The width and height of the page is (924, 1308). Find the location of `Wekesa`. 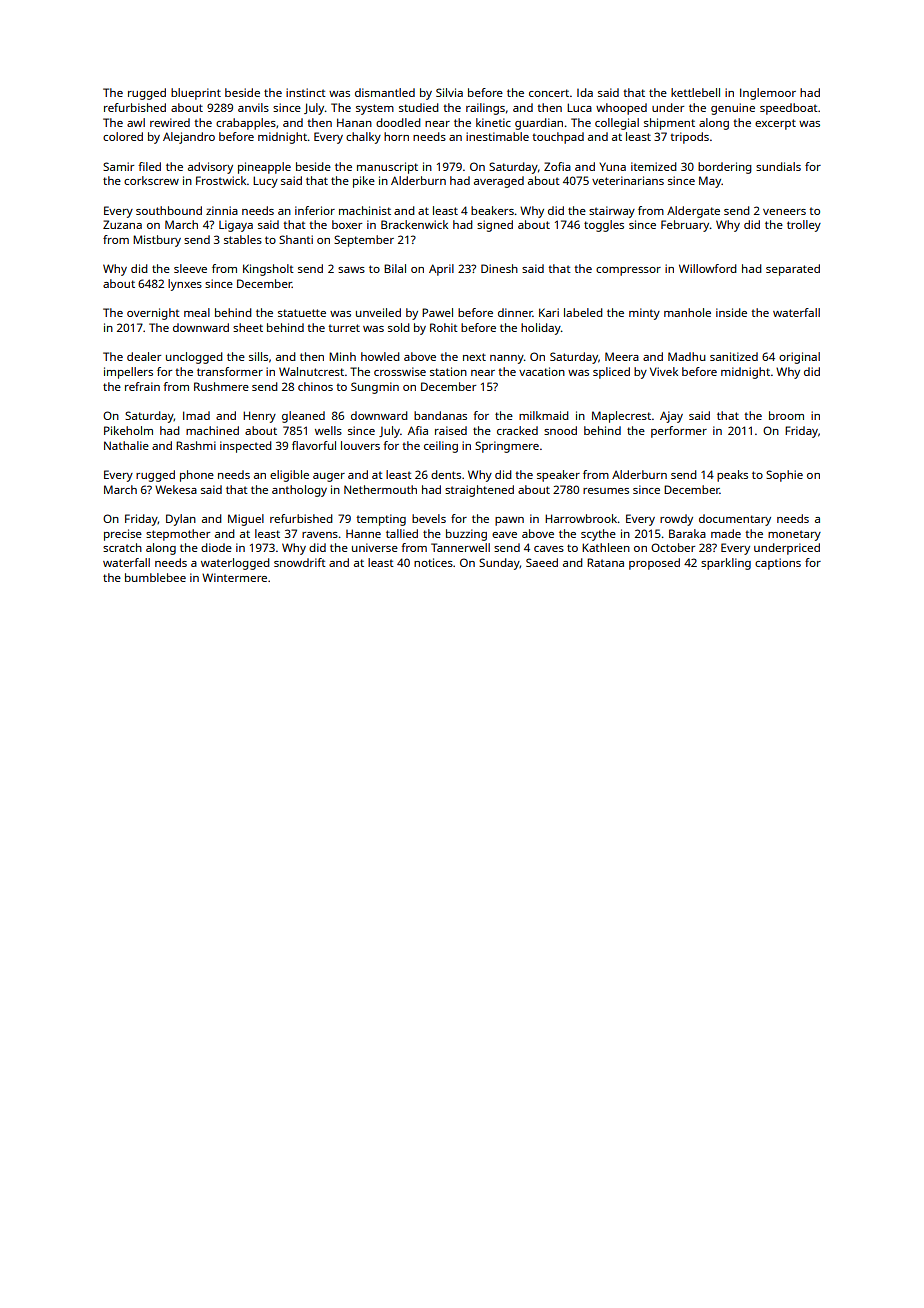

Wekesa is located at coordinates (176, 489).
